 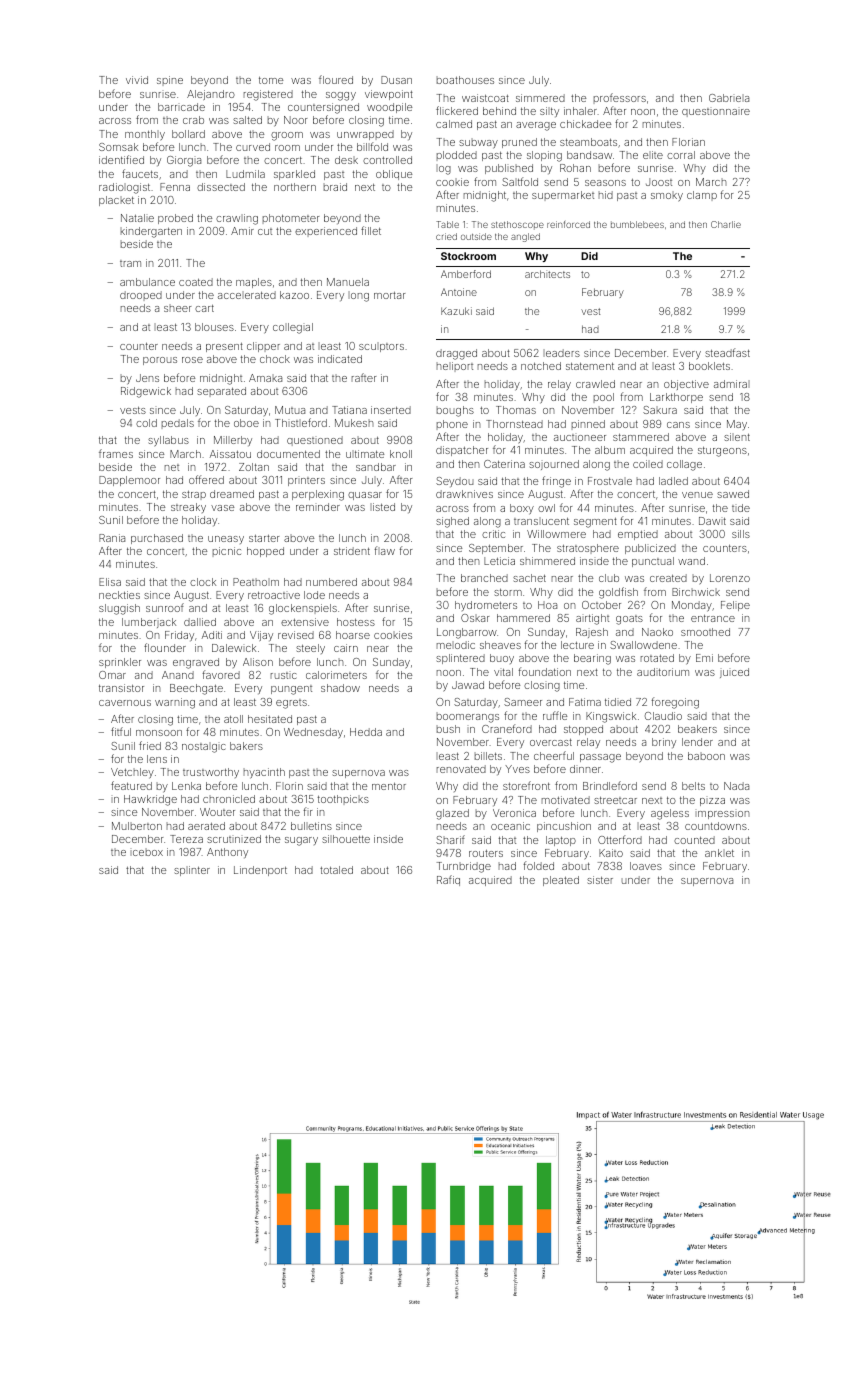 I want to click on Lindenport, so click(x=260, y=871).
